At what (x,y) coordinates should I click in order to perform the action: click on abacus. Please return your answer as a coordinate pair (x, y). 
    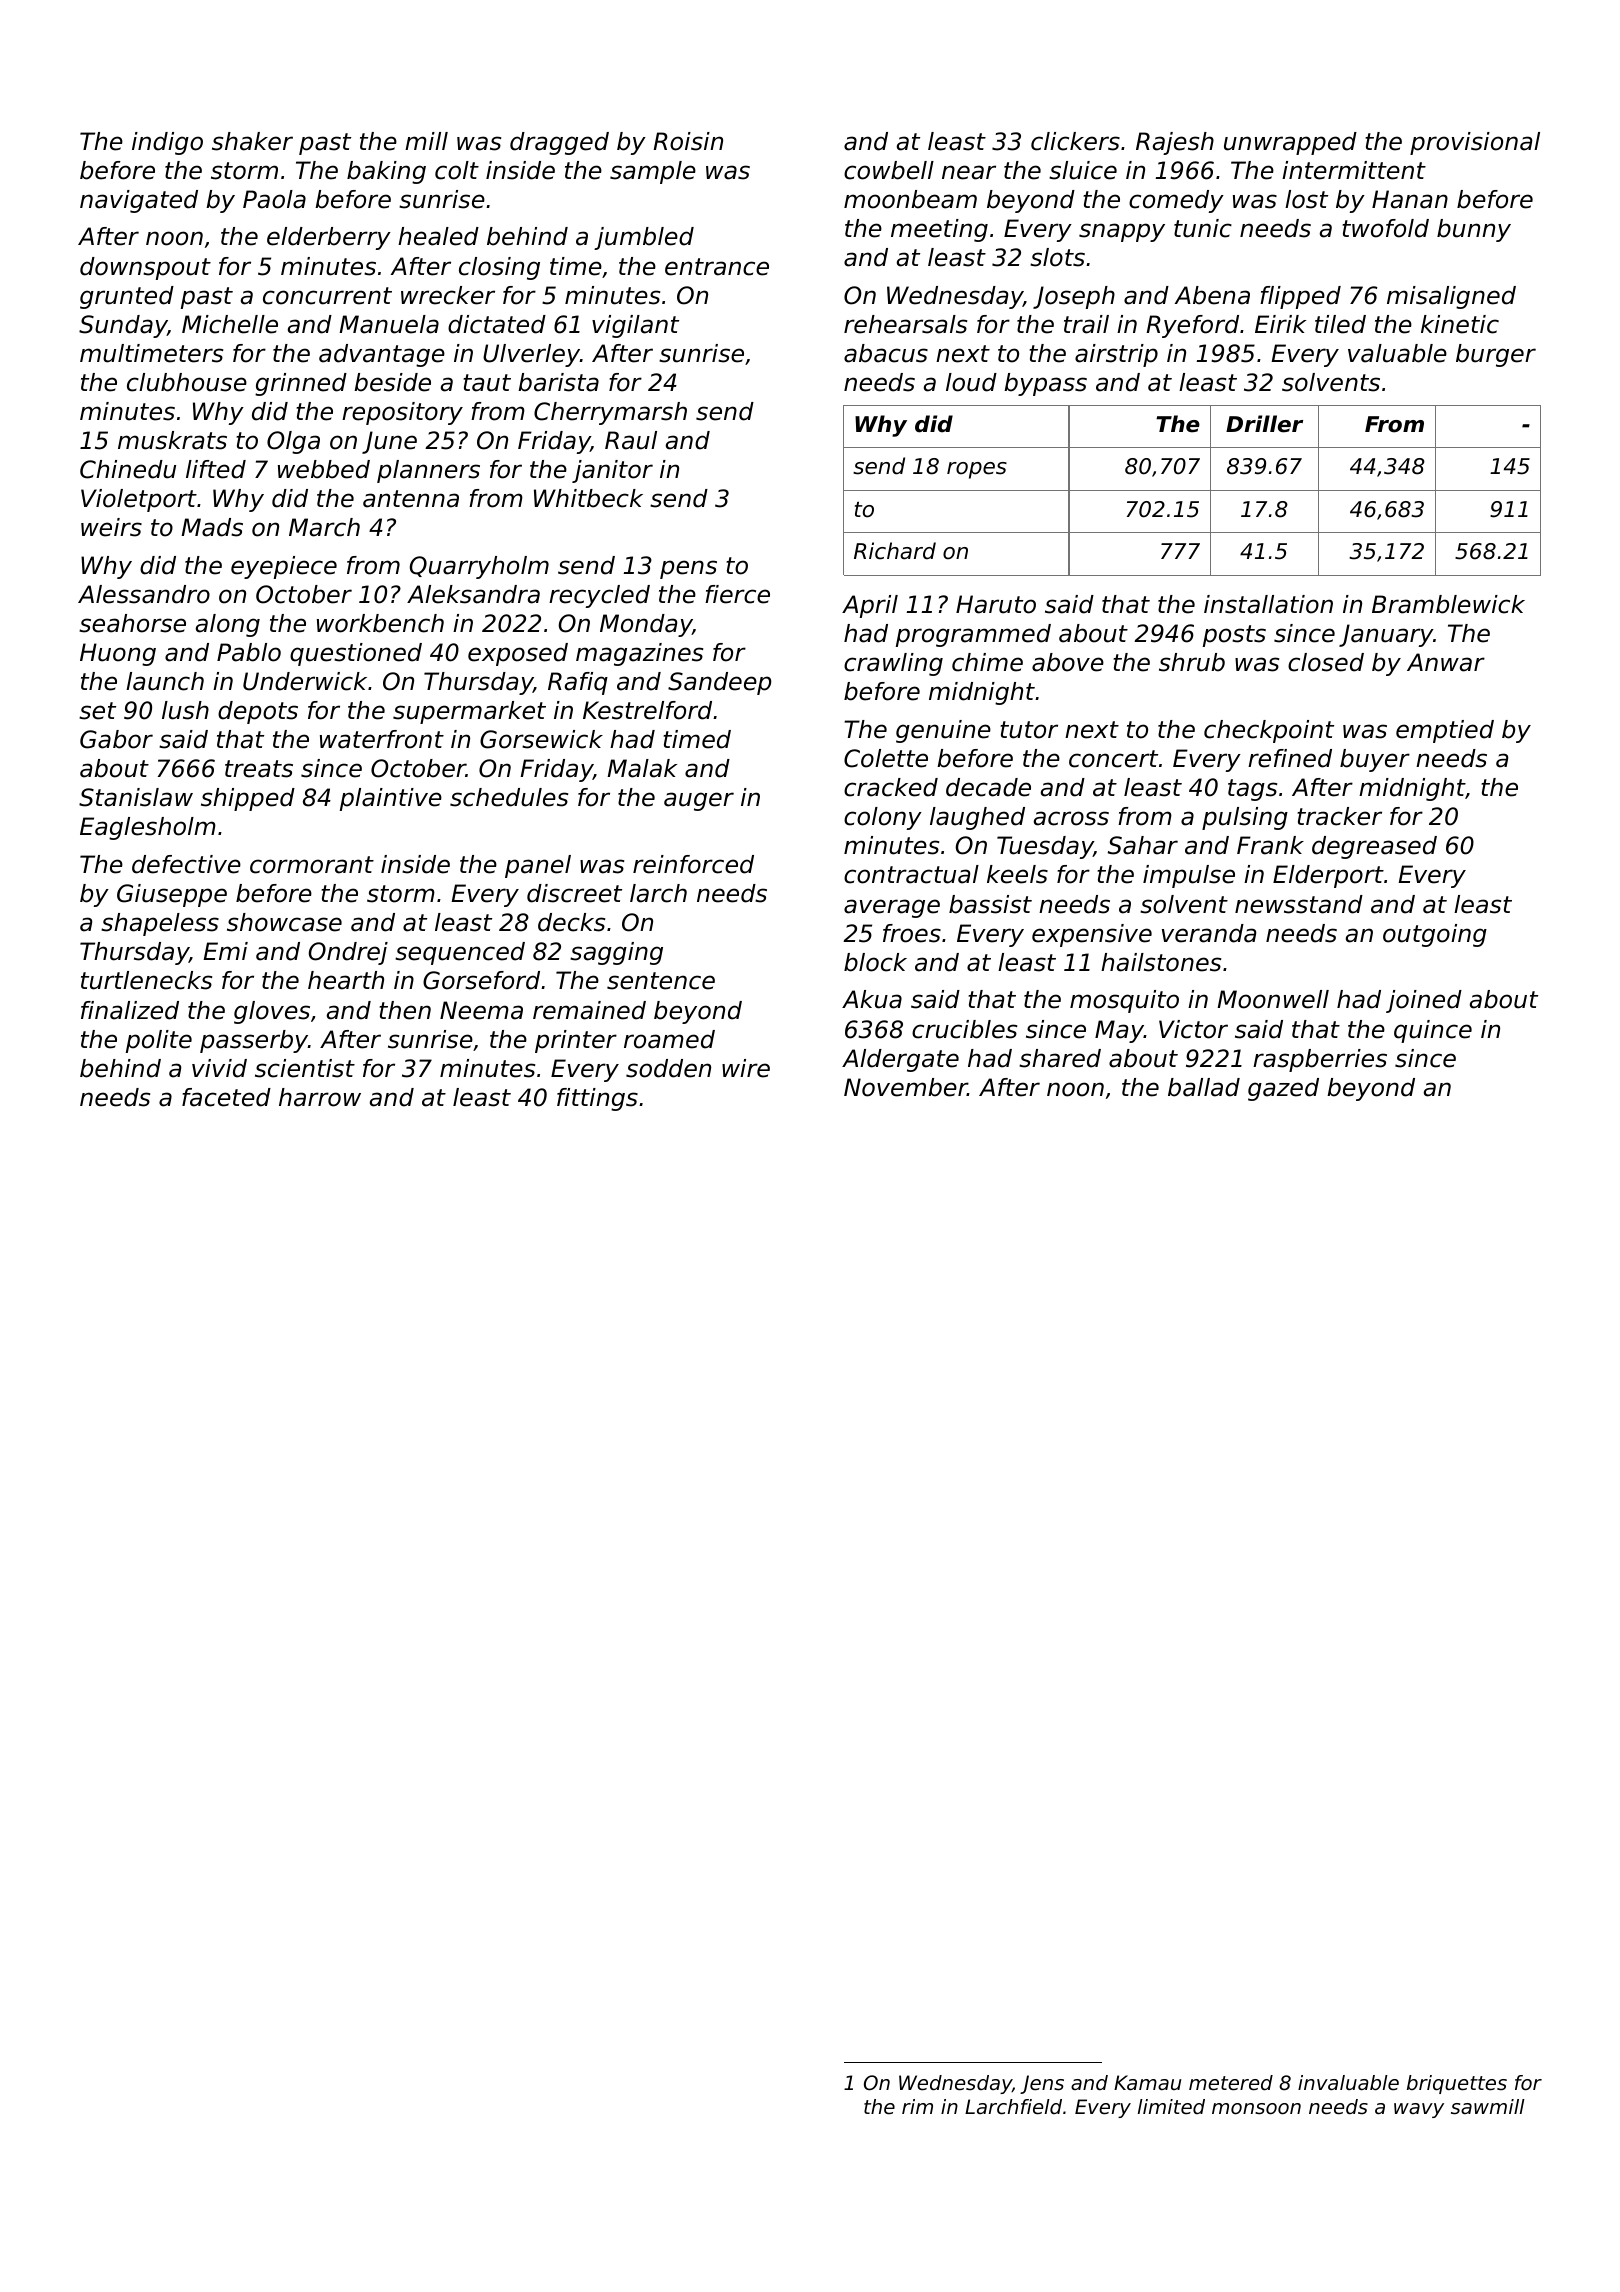
    Looking at the image, I should click on (886, 353).
